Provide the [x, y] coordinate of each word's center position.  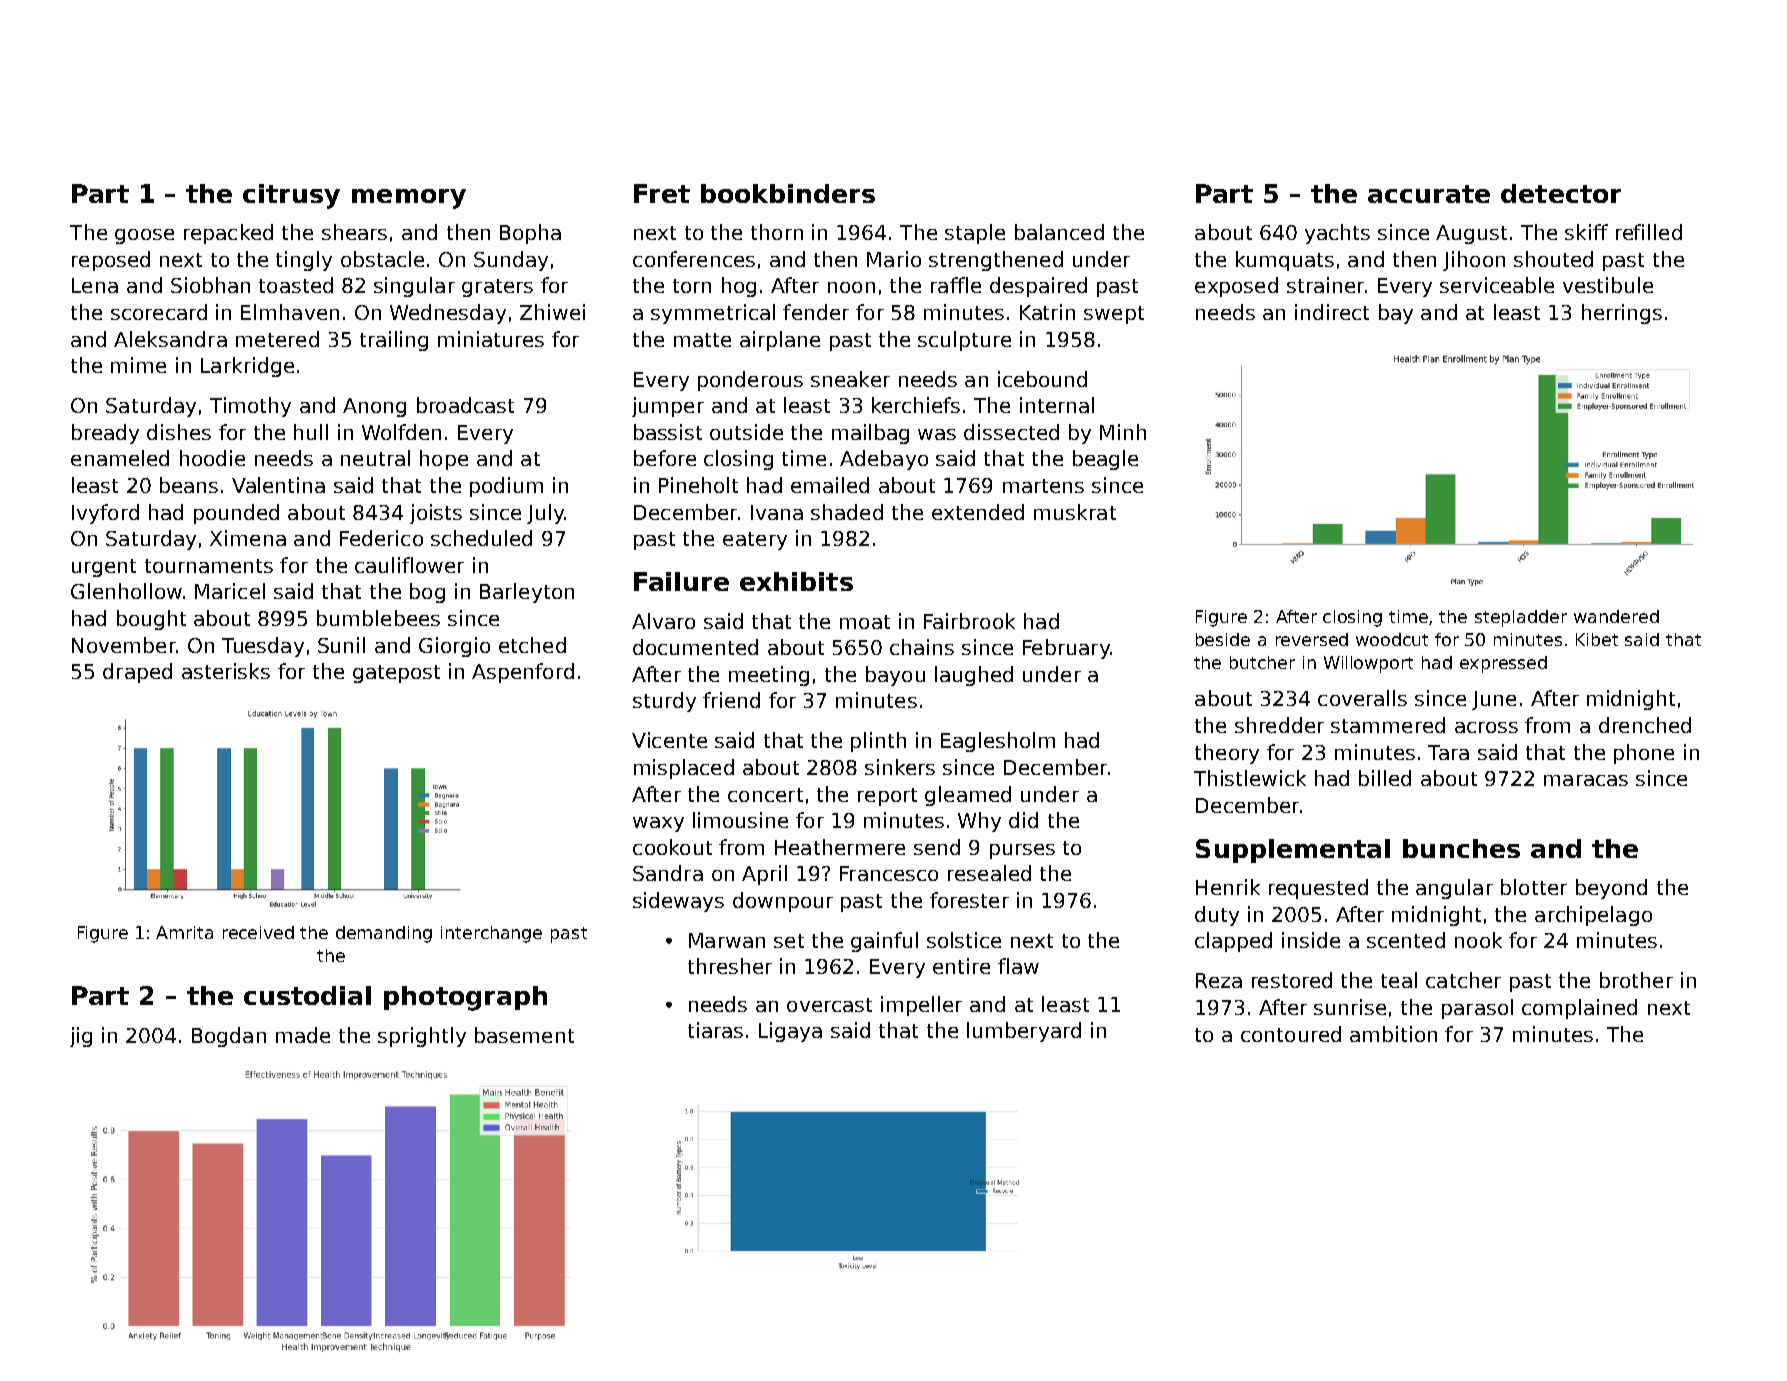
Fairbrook [969, 621]
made [303, 1035]
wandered [1616, 616]
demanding [384, 934]
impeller [921, 1006]
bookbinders [788, 193]
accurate [1429, 194]
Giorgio [454, 647]
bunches [1461, 848]
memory [409, 199]
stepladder [1521, 618]
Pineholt [698, 485]
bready [105, 434]
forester [969, 900]
